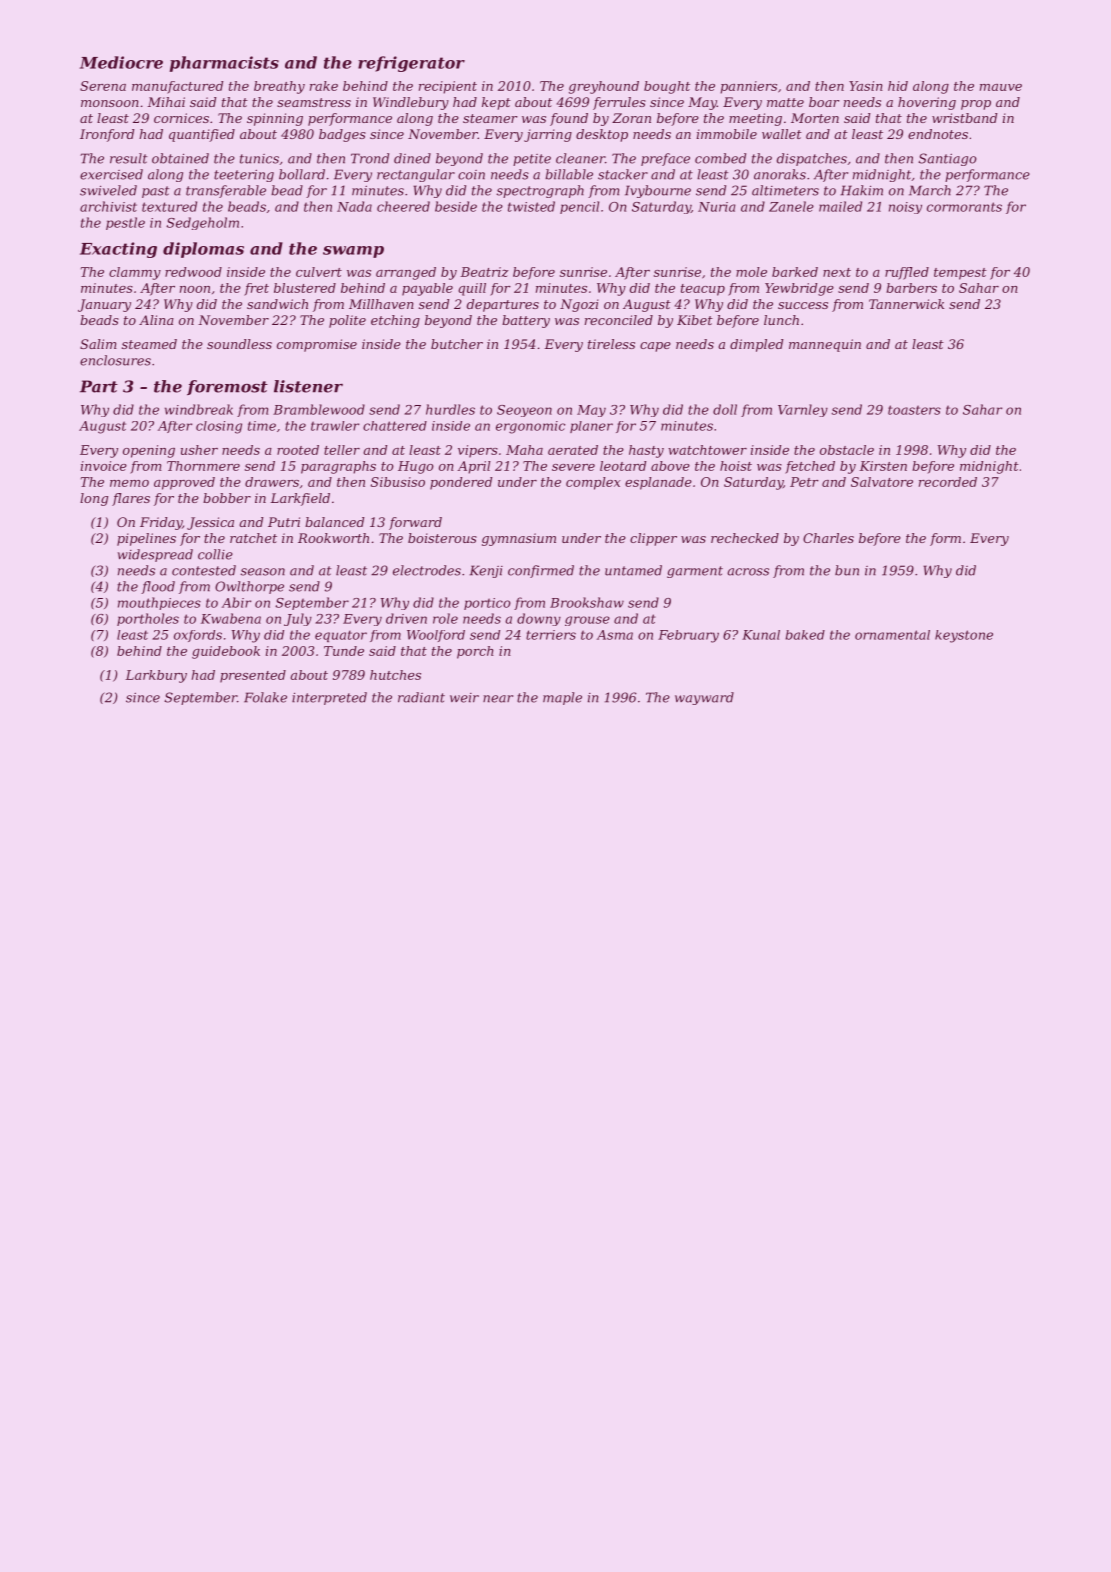 The height and width of the page is (1572, 1111). I want to click on maple, so click(562, 698).
